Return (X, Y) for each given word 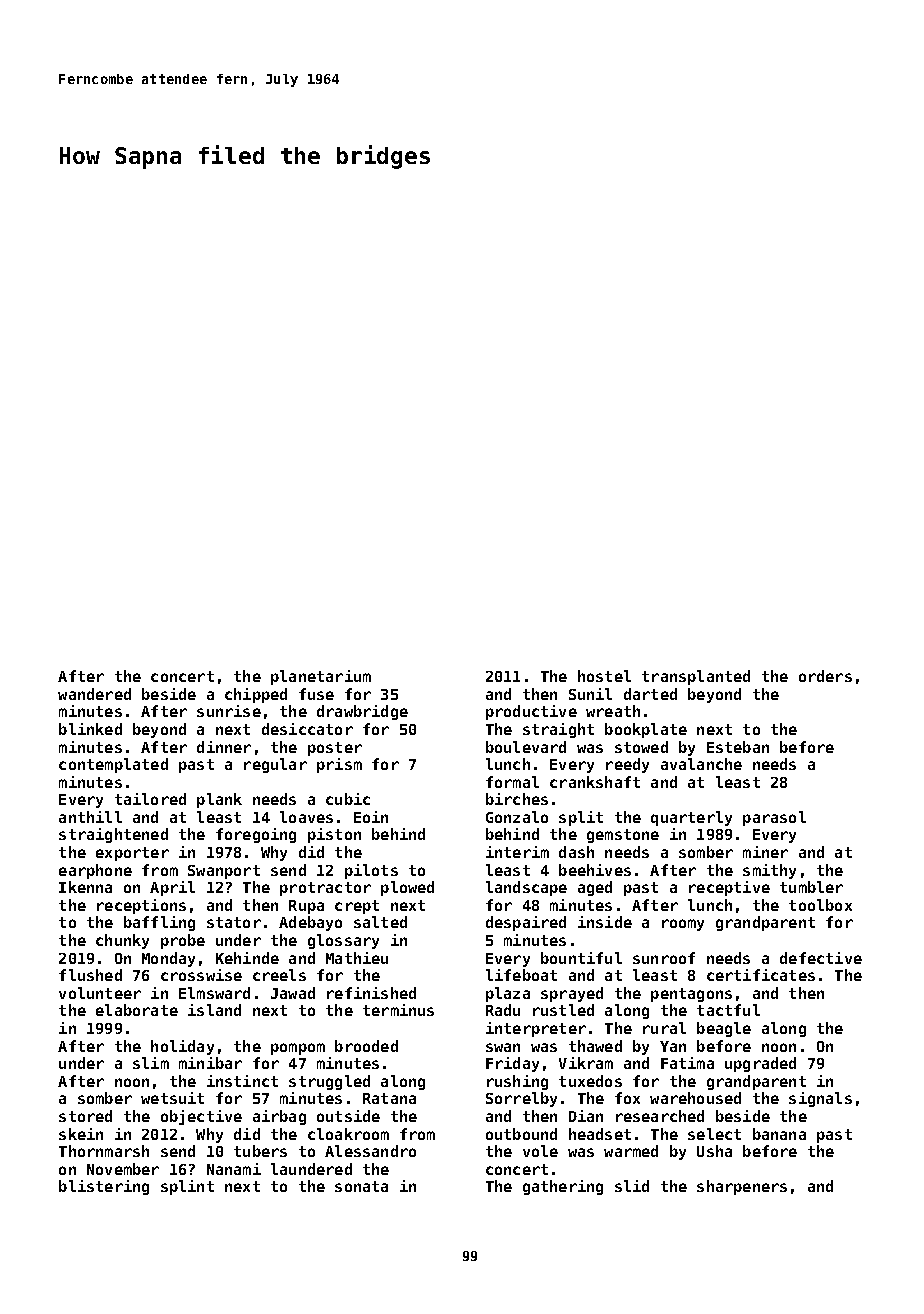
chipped (256, 695)
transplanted (696, 677)
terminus (398, 1010)
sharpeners (742, 1187)
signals (820, 1099)
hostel (604, 676)
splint (187, 1187)
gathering (563, 1187)
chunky (122, 941)
